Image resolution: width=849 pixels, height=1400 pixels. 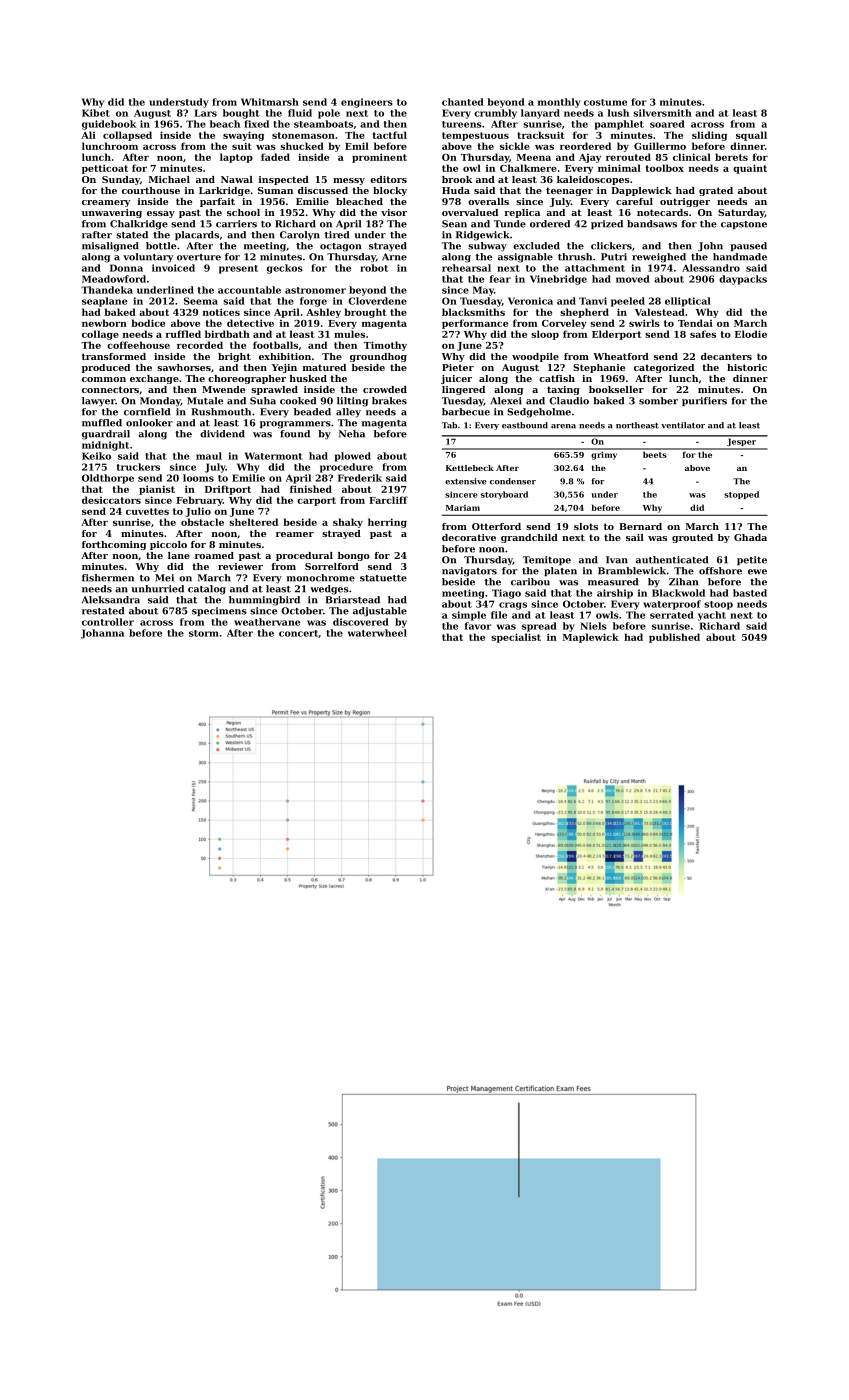 What do you see at coordinates (463, 508) in the screenshot?
I see `Mariam` at bounding box center [463, 508].
